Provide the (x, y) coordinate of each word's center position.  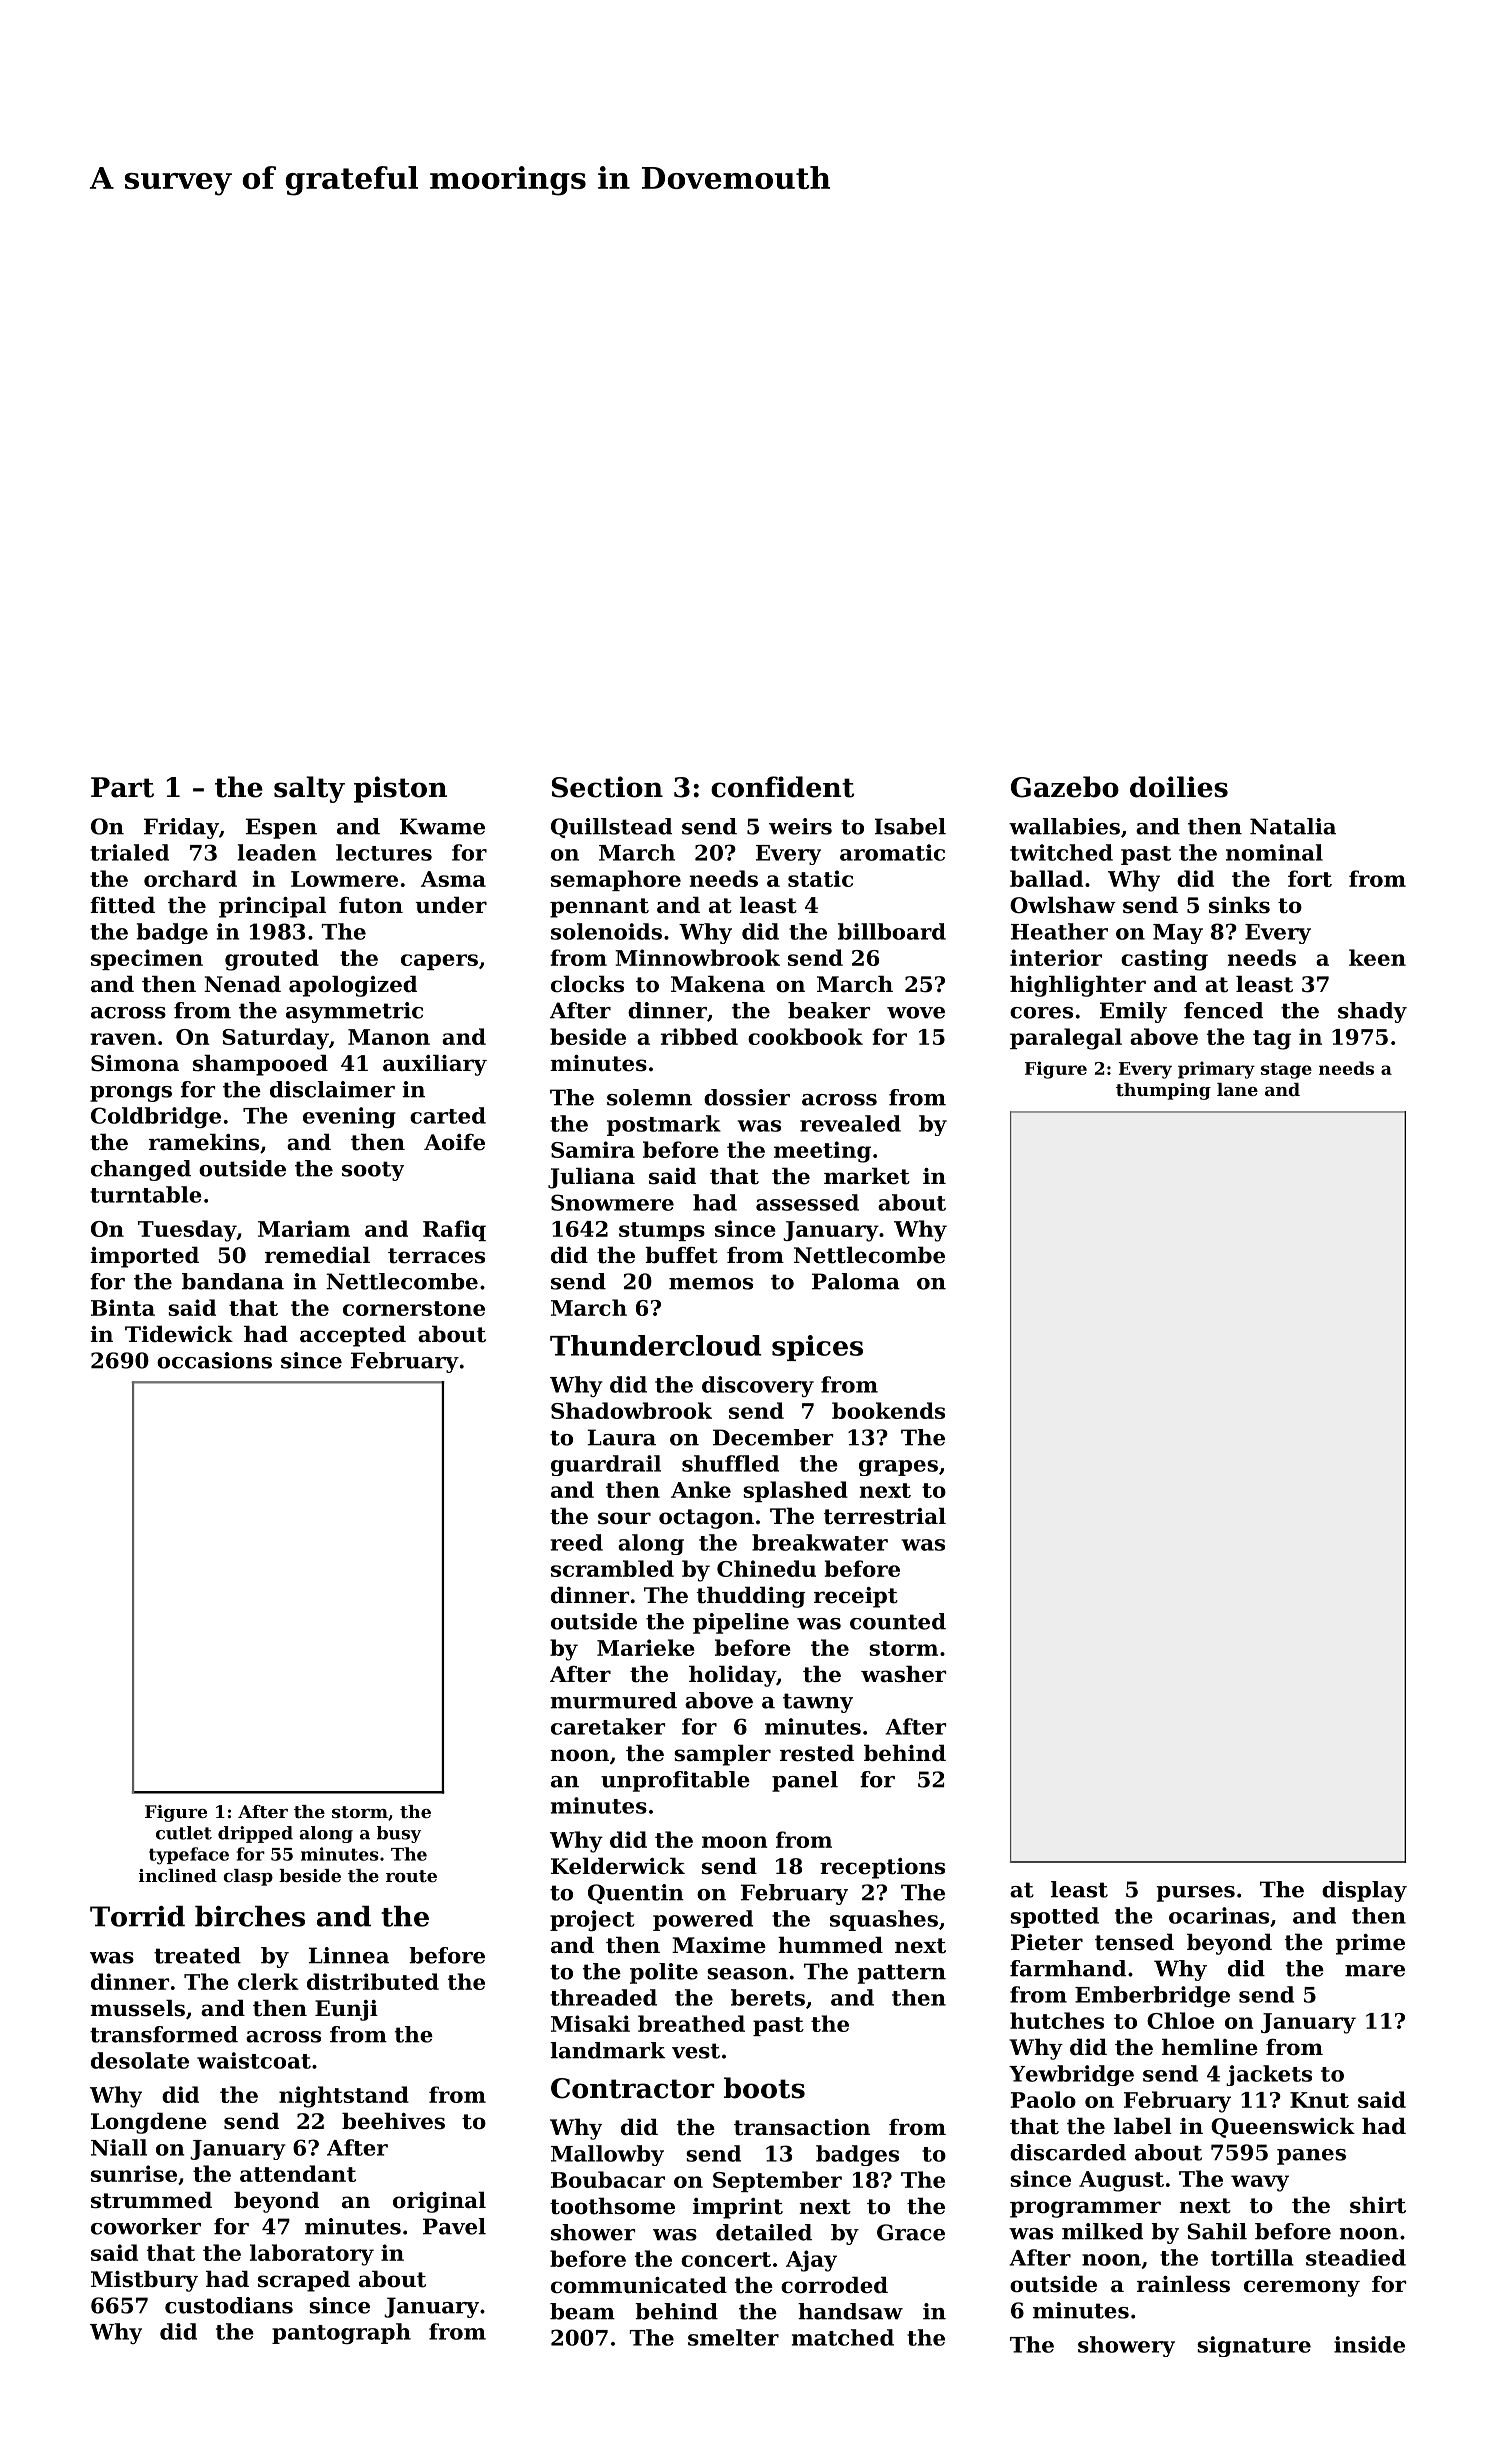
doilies (1179, 787)
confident (782, 787)
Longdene (149, 2123)
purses (1196, 1894)
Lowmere (344, 879)
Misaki (590, 2023)
